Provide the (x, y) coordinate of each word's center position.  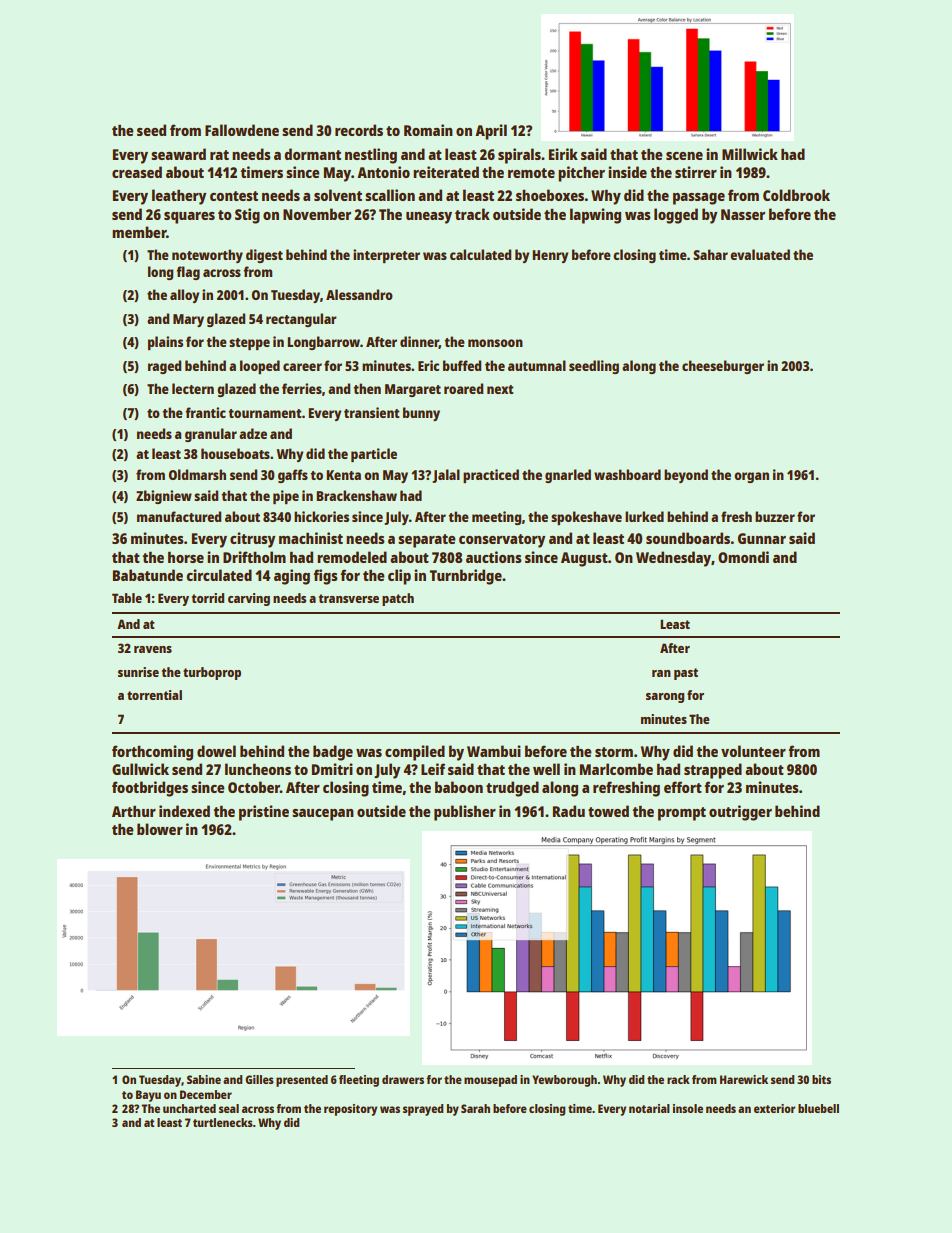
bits (821, 1079)
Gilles (259, 1079)
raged (164, 367)
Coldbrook (796, 195)
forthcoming (152, 753)
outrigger (740, 813)
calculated (480, 254)
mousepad (490, 1081)
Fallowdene (242, 130)
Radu (569, 811)
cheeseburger (723, 367)
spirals (519, 156)
